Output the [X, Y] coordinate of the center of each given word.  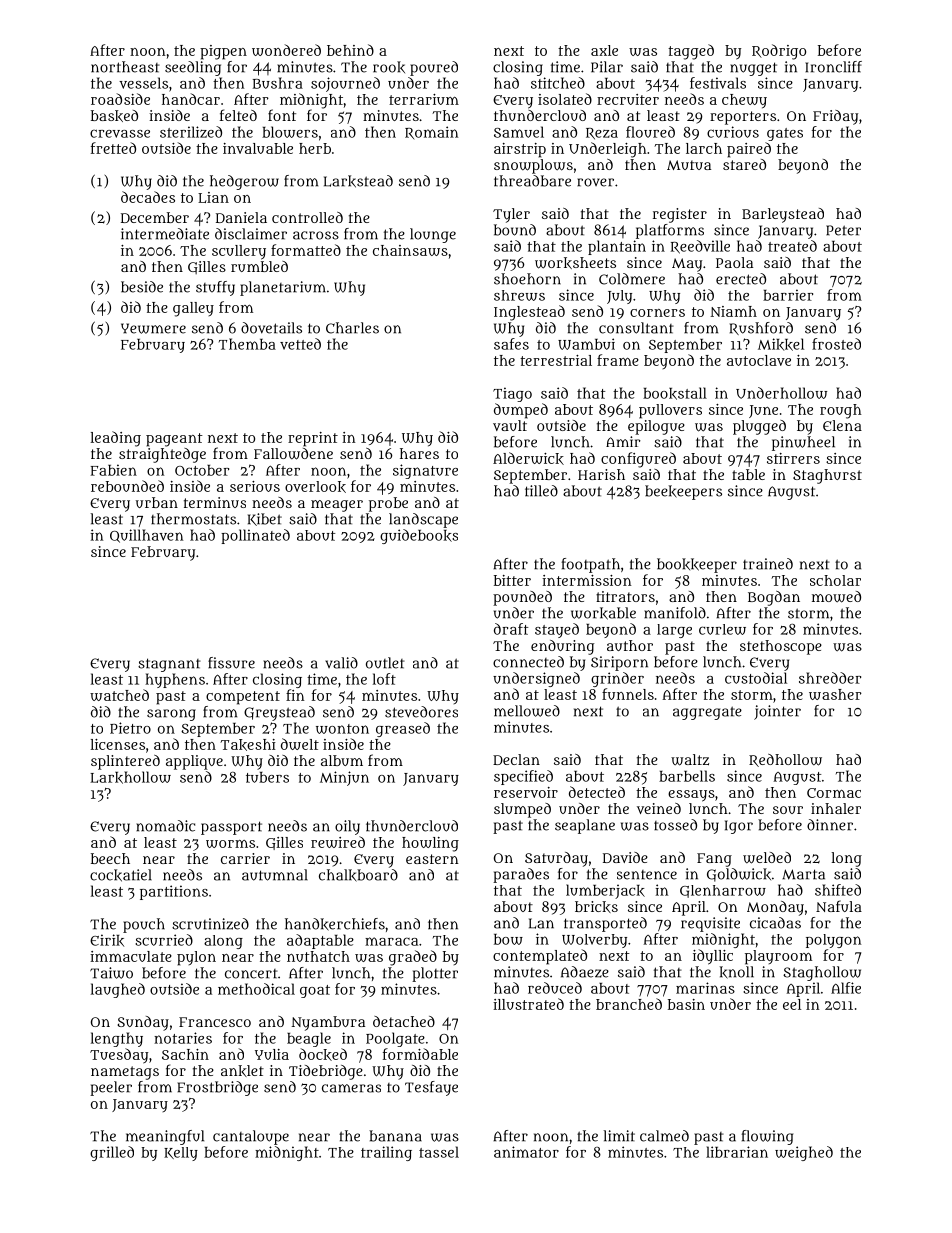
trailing [386, 1153]
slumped [522, 810]
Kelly [181, 1154]
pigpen [223, 52]
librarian [737, 1152]
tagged [691, 52]
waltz [690, 760]
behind [350, 50]
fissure [231, 663]
